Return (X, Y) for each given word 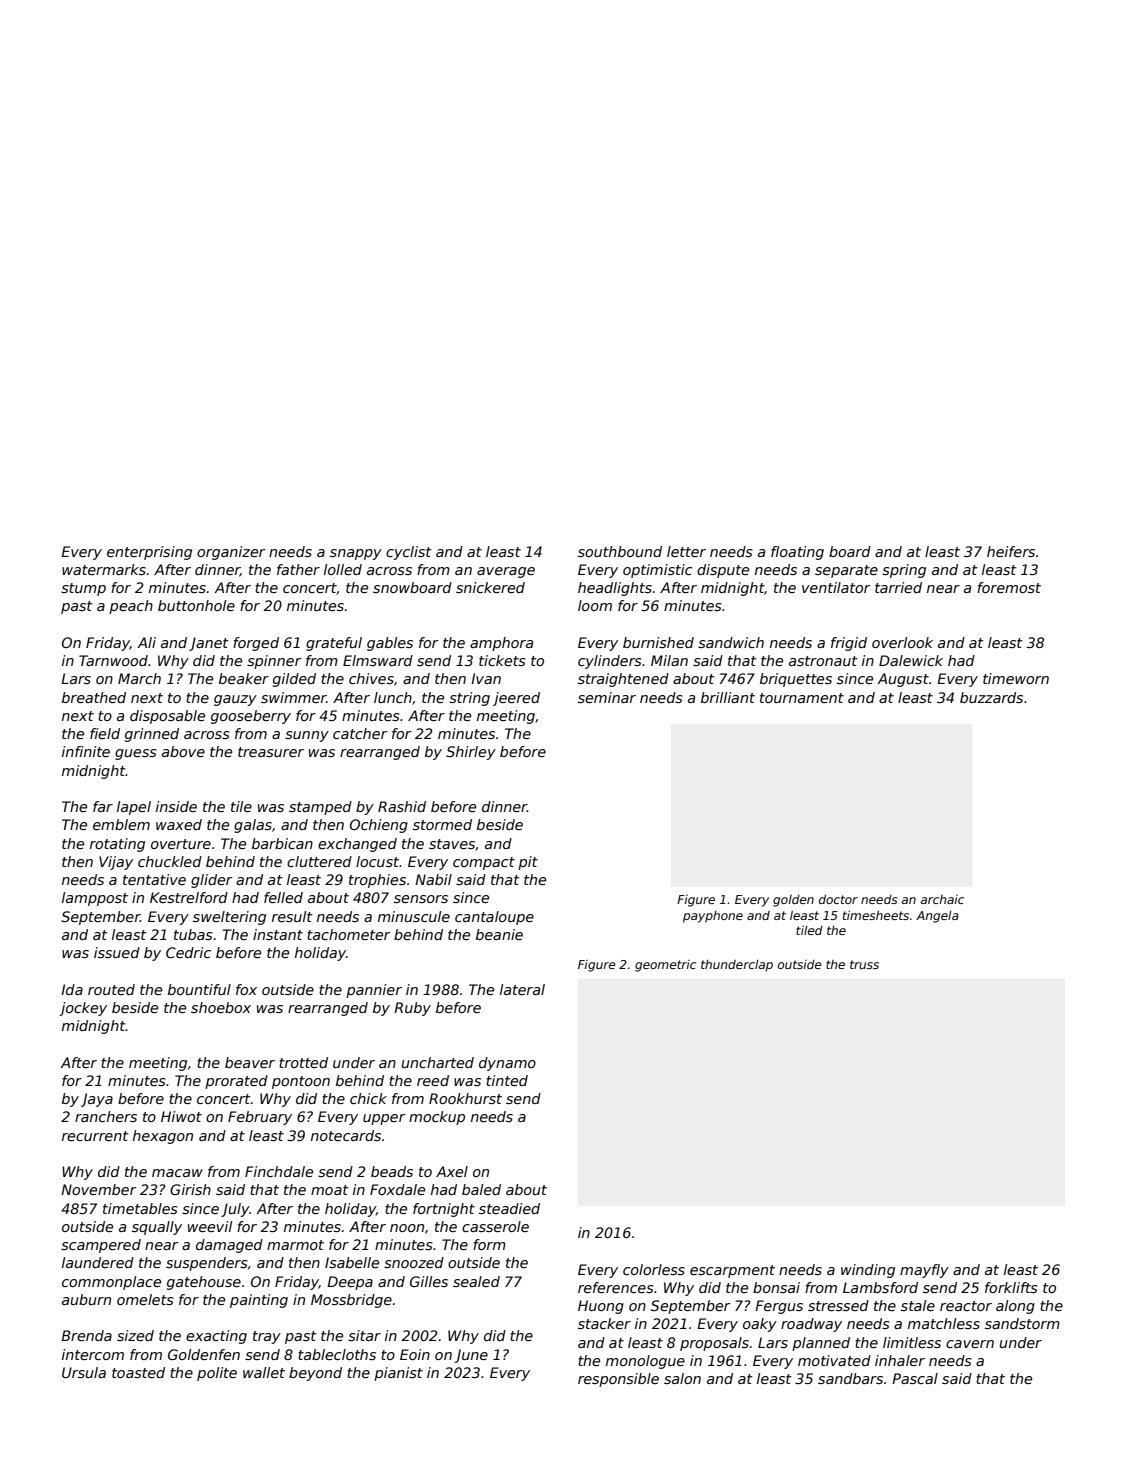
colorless (654, 1269)
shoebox (221, 1007)
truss (864, 964)
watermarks (104, 569)
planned (821, 1344)
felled (283, 897)
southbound (620, 551)
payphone (713, 917)
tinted (507, 1080)
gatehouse (204, 1283)
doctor (838, 899)
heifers (1011, 551)
